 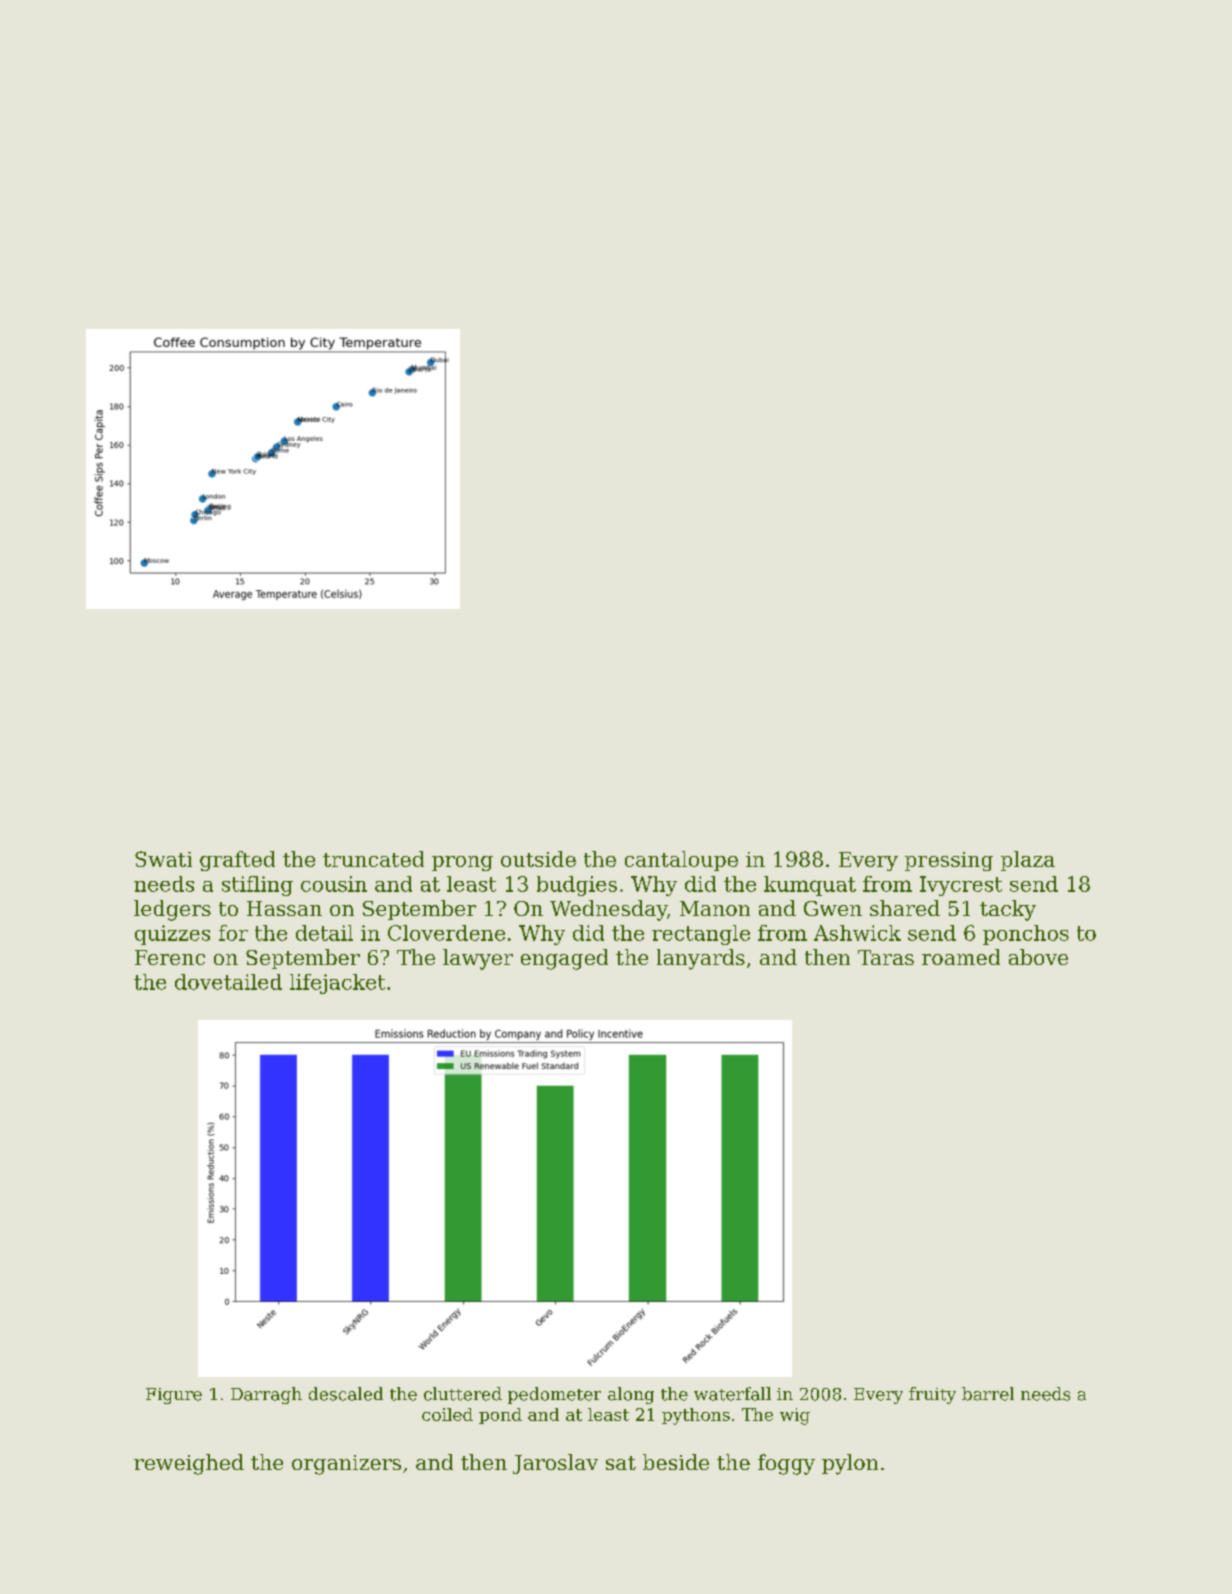 What do you see at coordinates (988, 1394) in the screenshot?
I see `barrel` at bounding box center [988, 1394].
